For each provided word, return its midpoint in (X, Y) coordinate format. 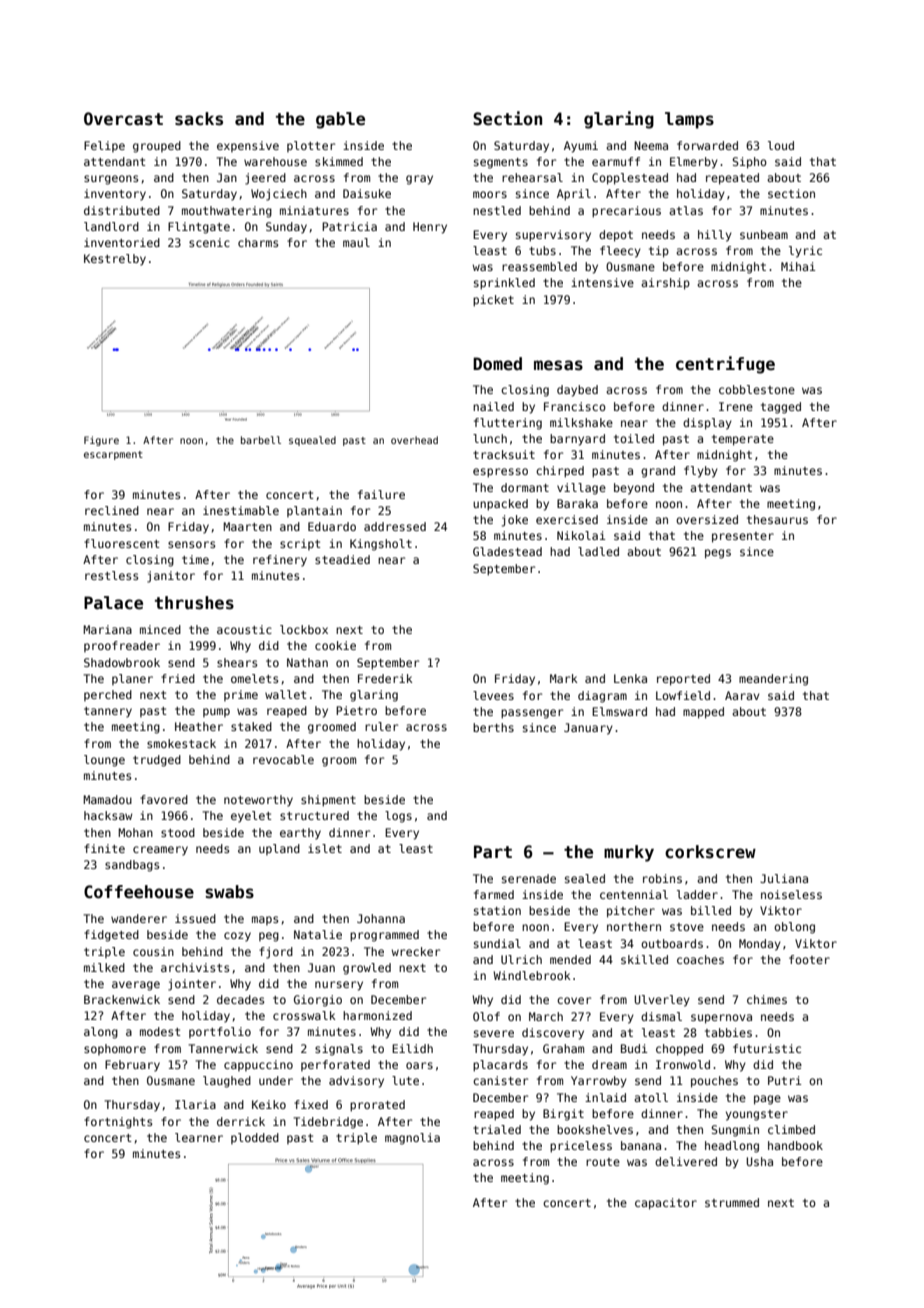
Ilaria (195, 1104)
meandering (773, 680)
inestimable (241, 510)
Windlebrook (532, 975)
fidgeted (111, 936)
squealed (312, 441)
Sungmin (735, 1131)
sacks (199, 119)
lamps (689, 120)
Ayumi (581, 147)
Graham (563, 1048)
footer (809, 959)
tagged (781, 408)
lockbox (304, 629)
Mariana (107, 629)
